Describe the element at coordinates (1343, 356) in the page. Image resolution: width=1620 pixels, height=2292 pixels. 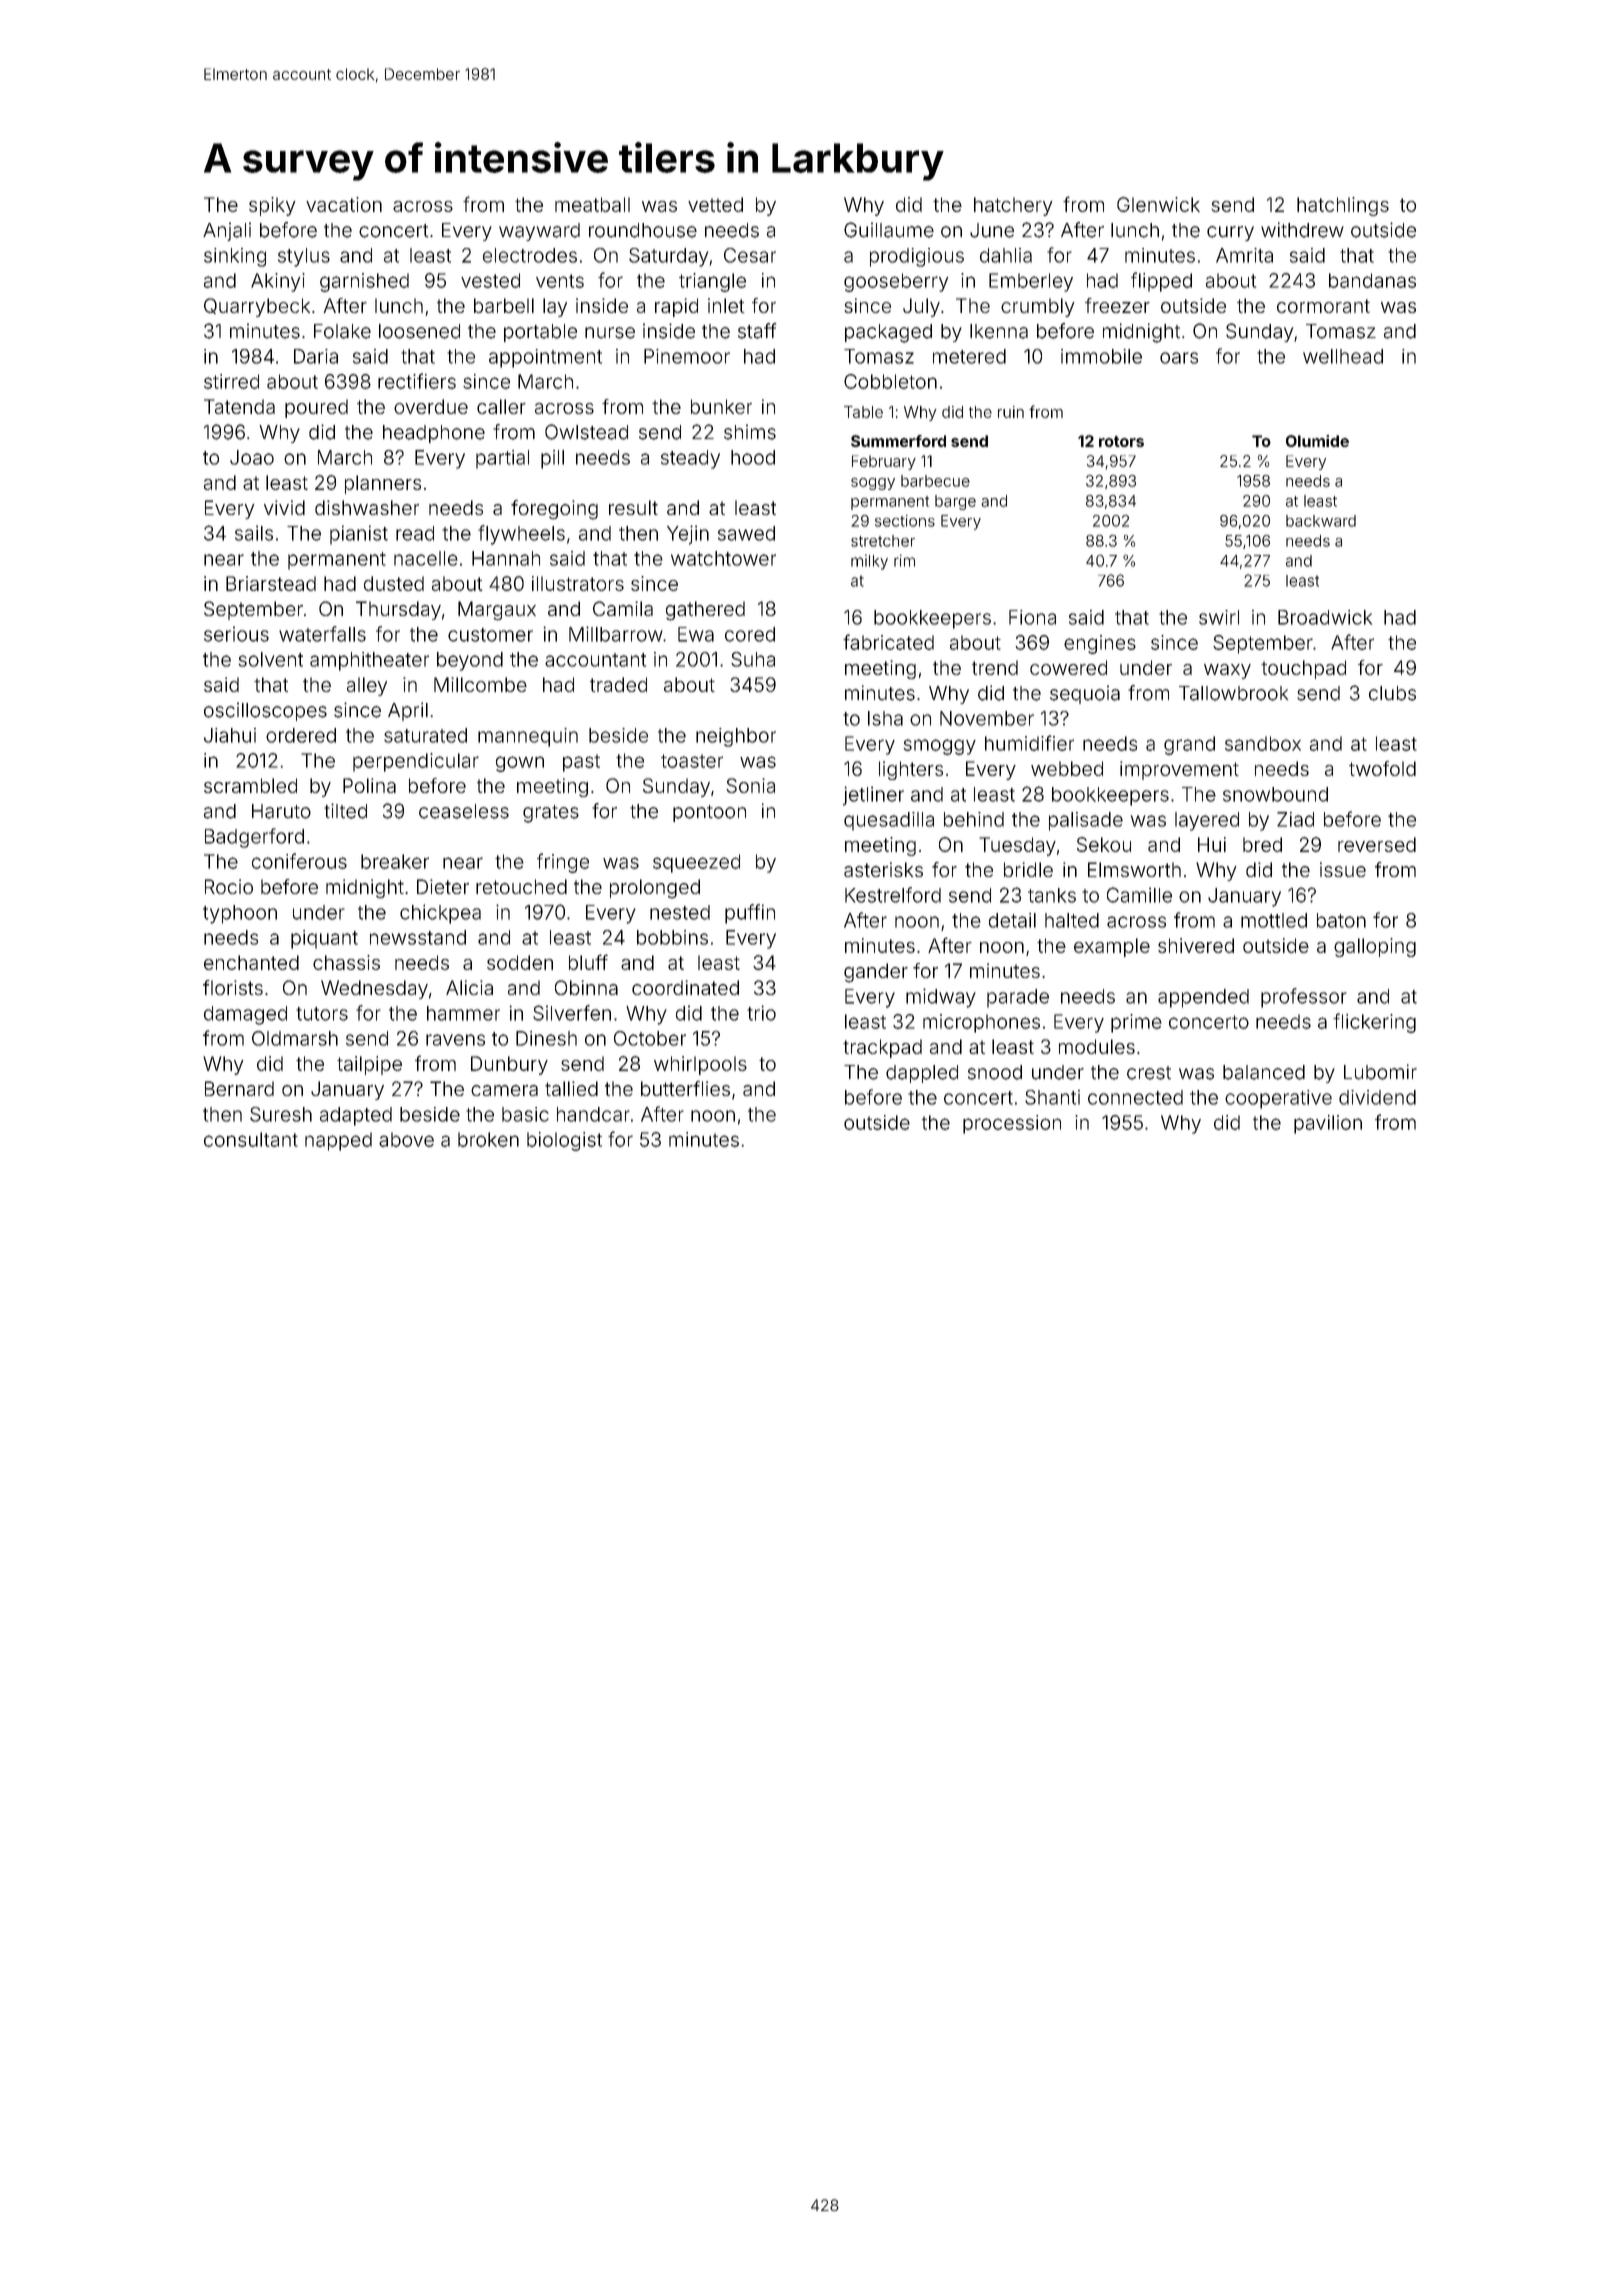
I see `wellhead` at that location.
